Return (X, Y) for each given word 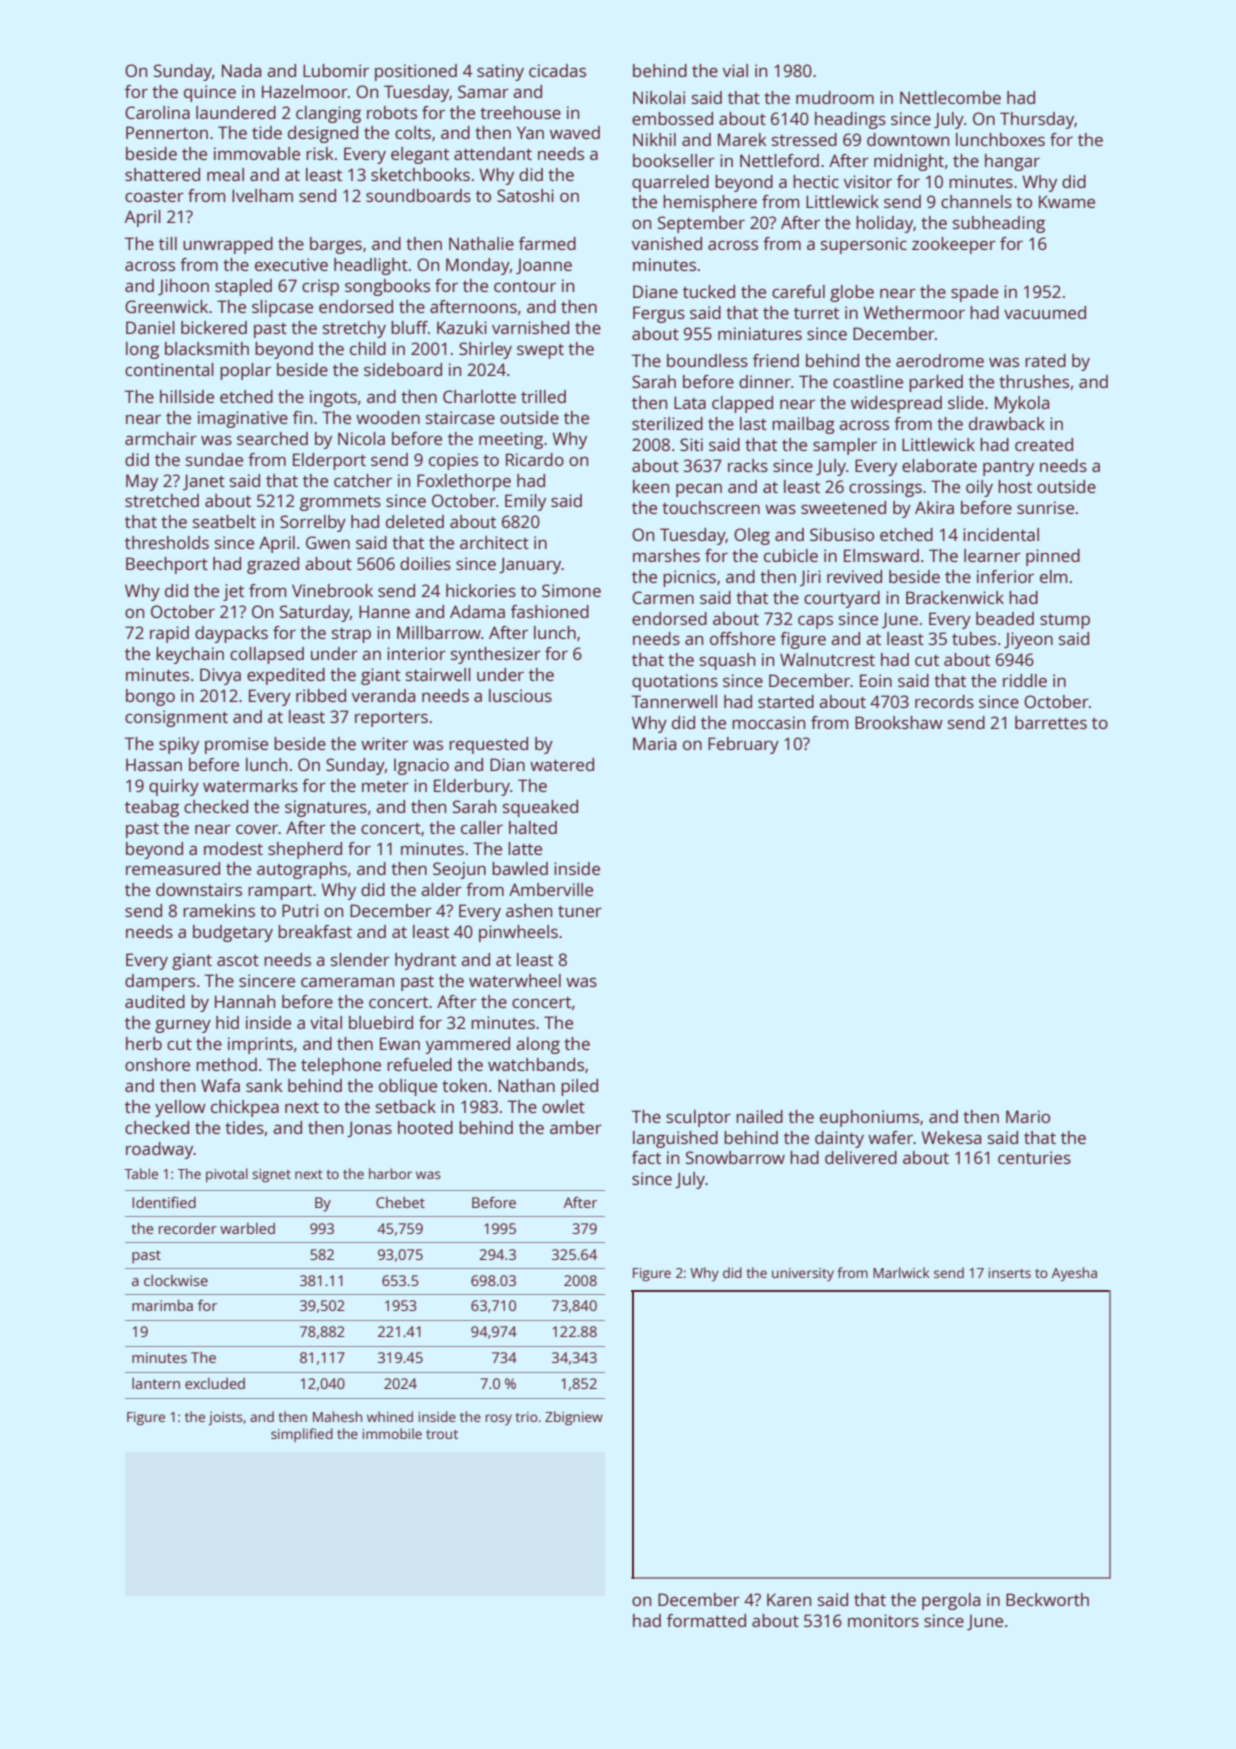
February (743, 745)
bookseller (674, 160)
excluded (215, 1383)
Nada (241, 70)
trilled (543, 396)
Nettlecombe (950, 97)
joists (225, 1419)
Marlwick (901, 1272)
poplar (245, 371)
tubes (974, 638)
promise (236, 745)
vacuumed (1045, 312)
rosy (499, 1419)
